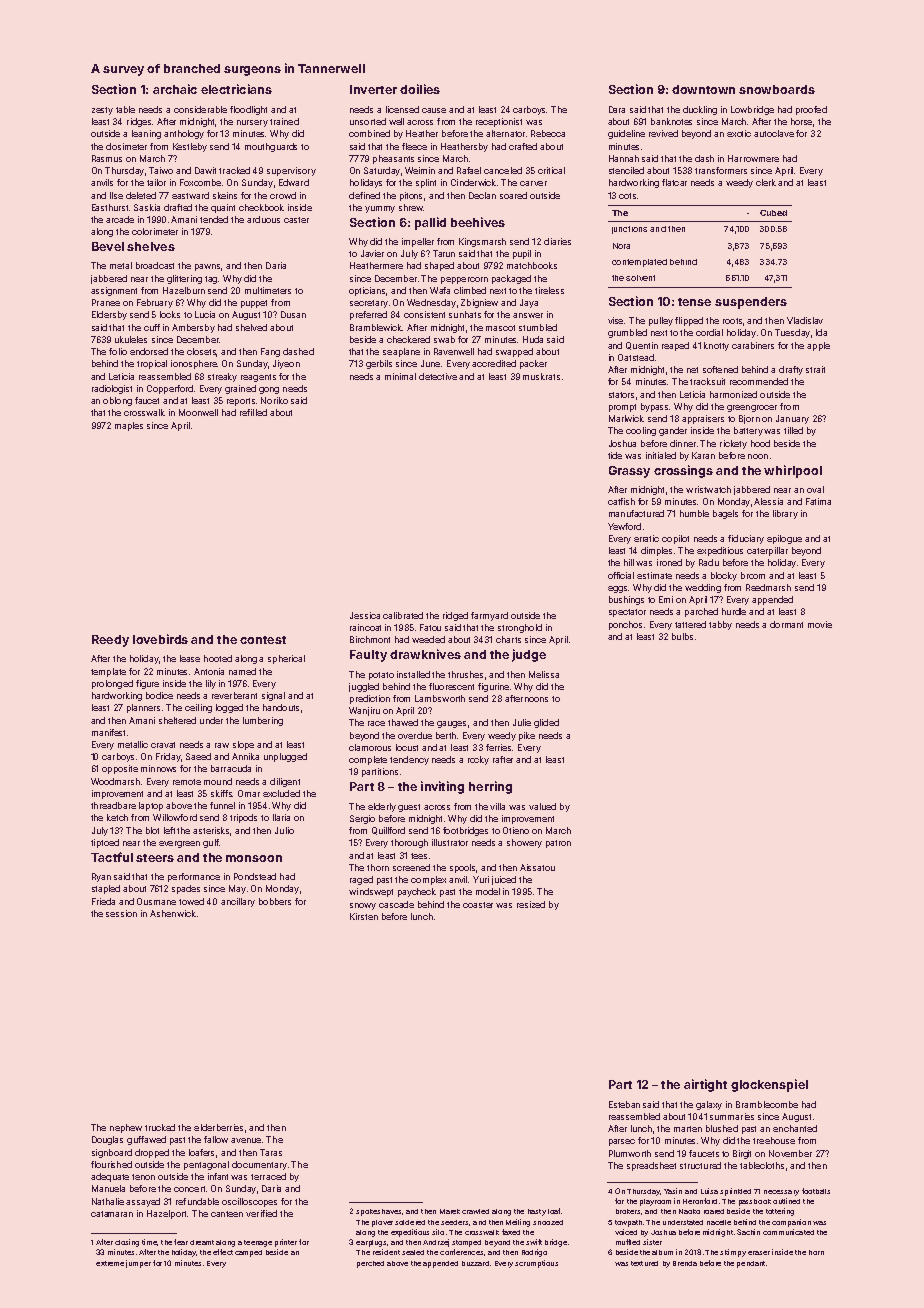  I want to click on Kirsten, so click(364, 916).
